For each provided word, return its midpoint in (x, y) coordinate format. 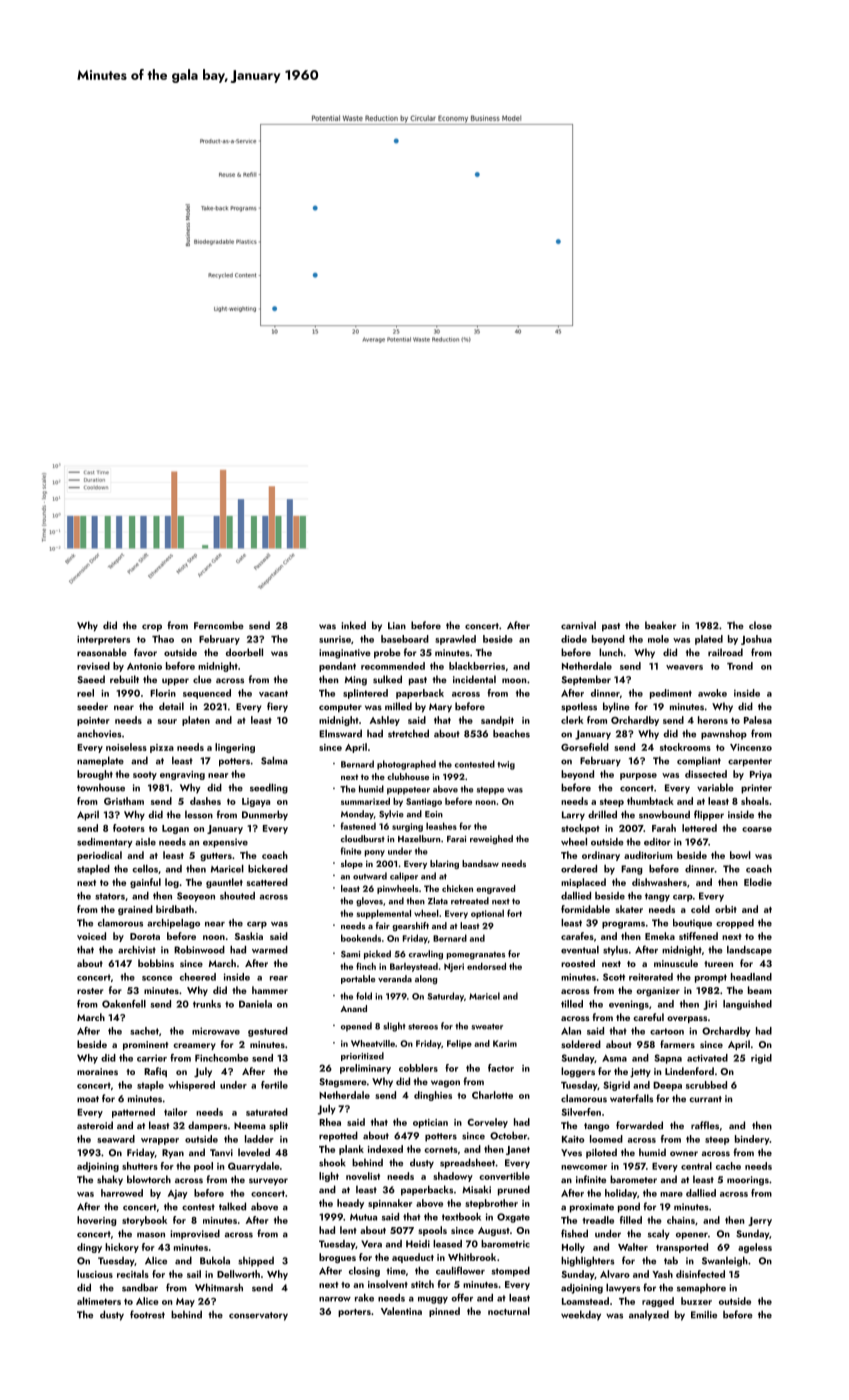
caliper (404, 877)
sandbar (140, 1287)
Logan (175, 829)
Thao (163, 639)
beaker (660, 625)
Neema (250, 1125)
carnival (578, 625)
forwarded (639, 1125)
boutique (692, 924)
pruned (514, 1190)
